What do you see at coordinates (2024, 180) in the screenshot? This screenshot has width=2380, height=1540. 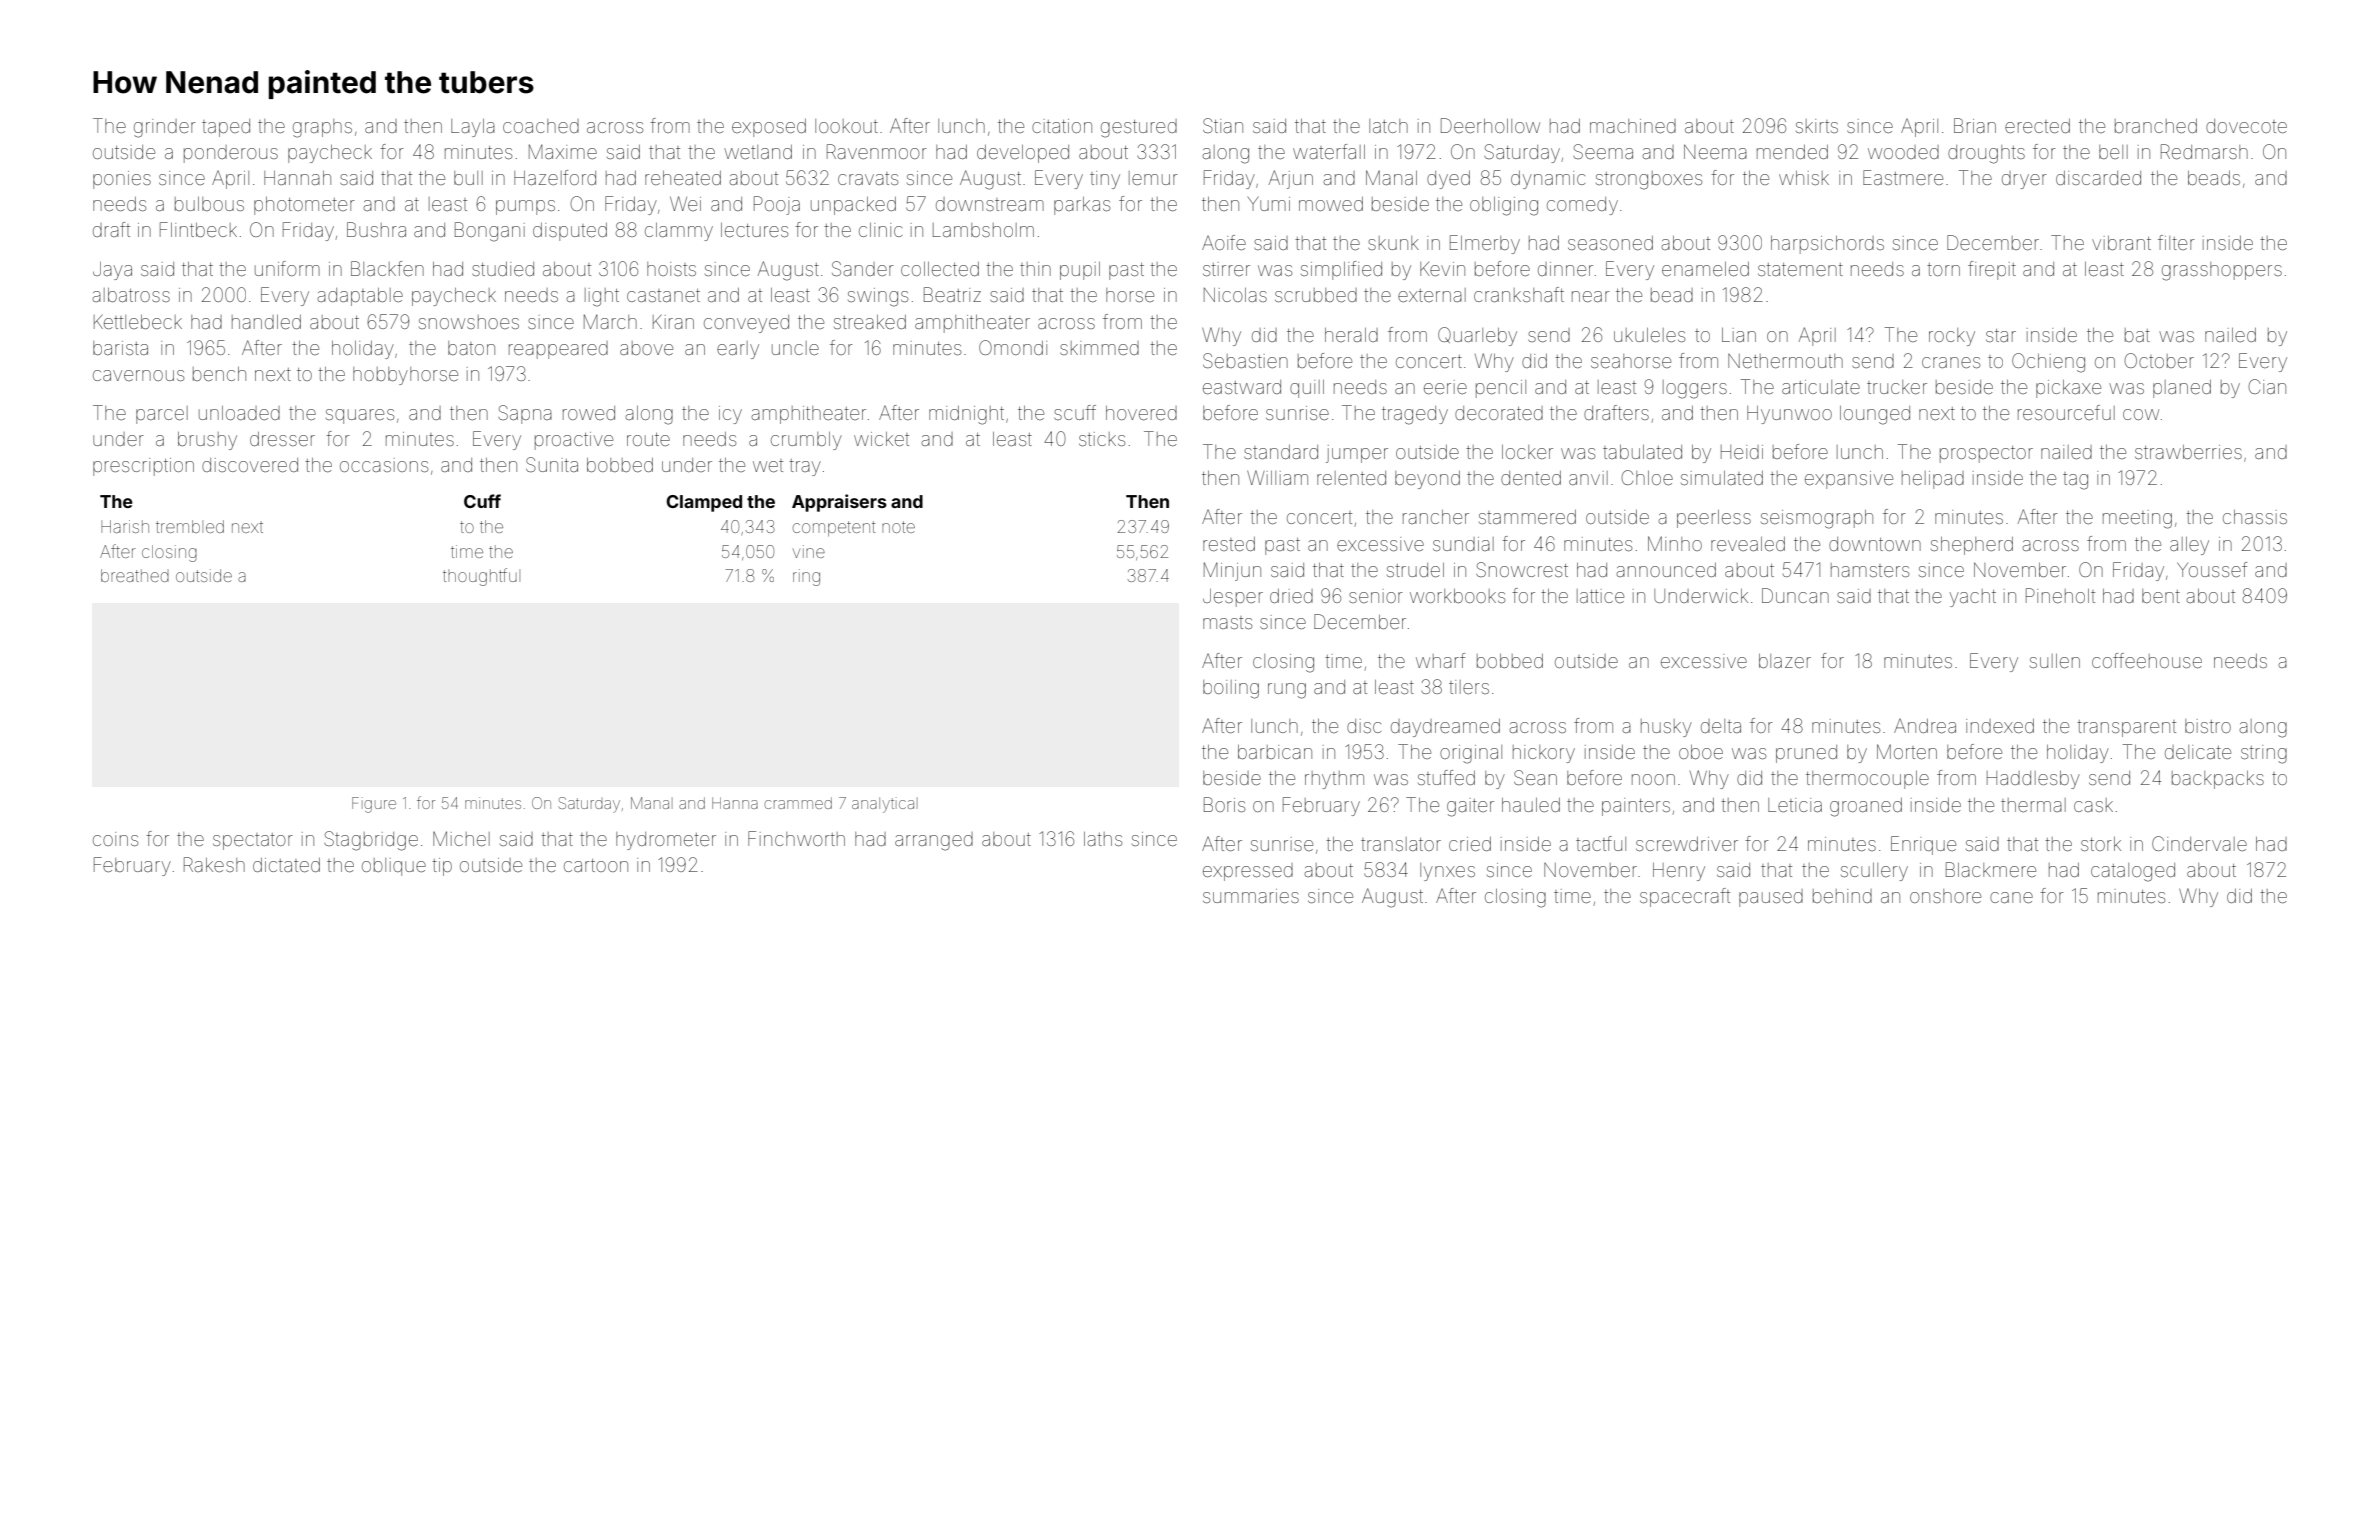 I see `dryer` at bounding box center [2024, 180].
